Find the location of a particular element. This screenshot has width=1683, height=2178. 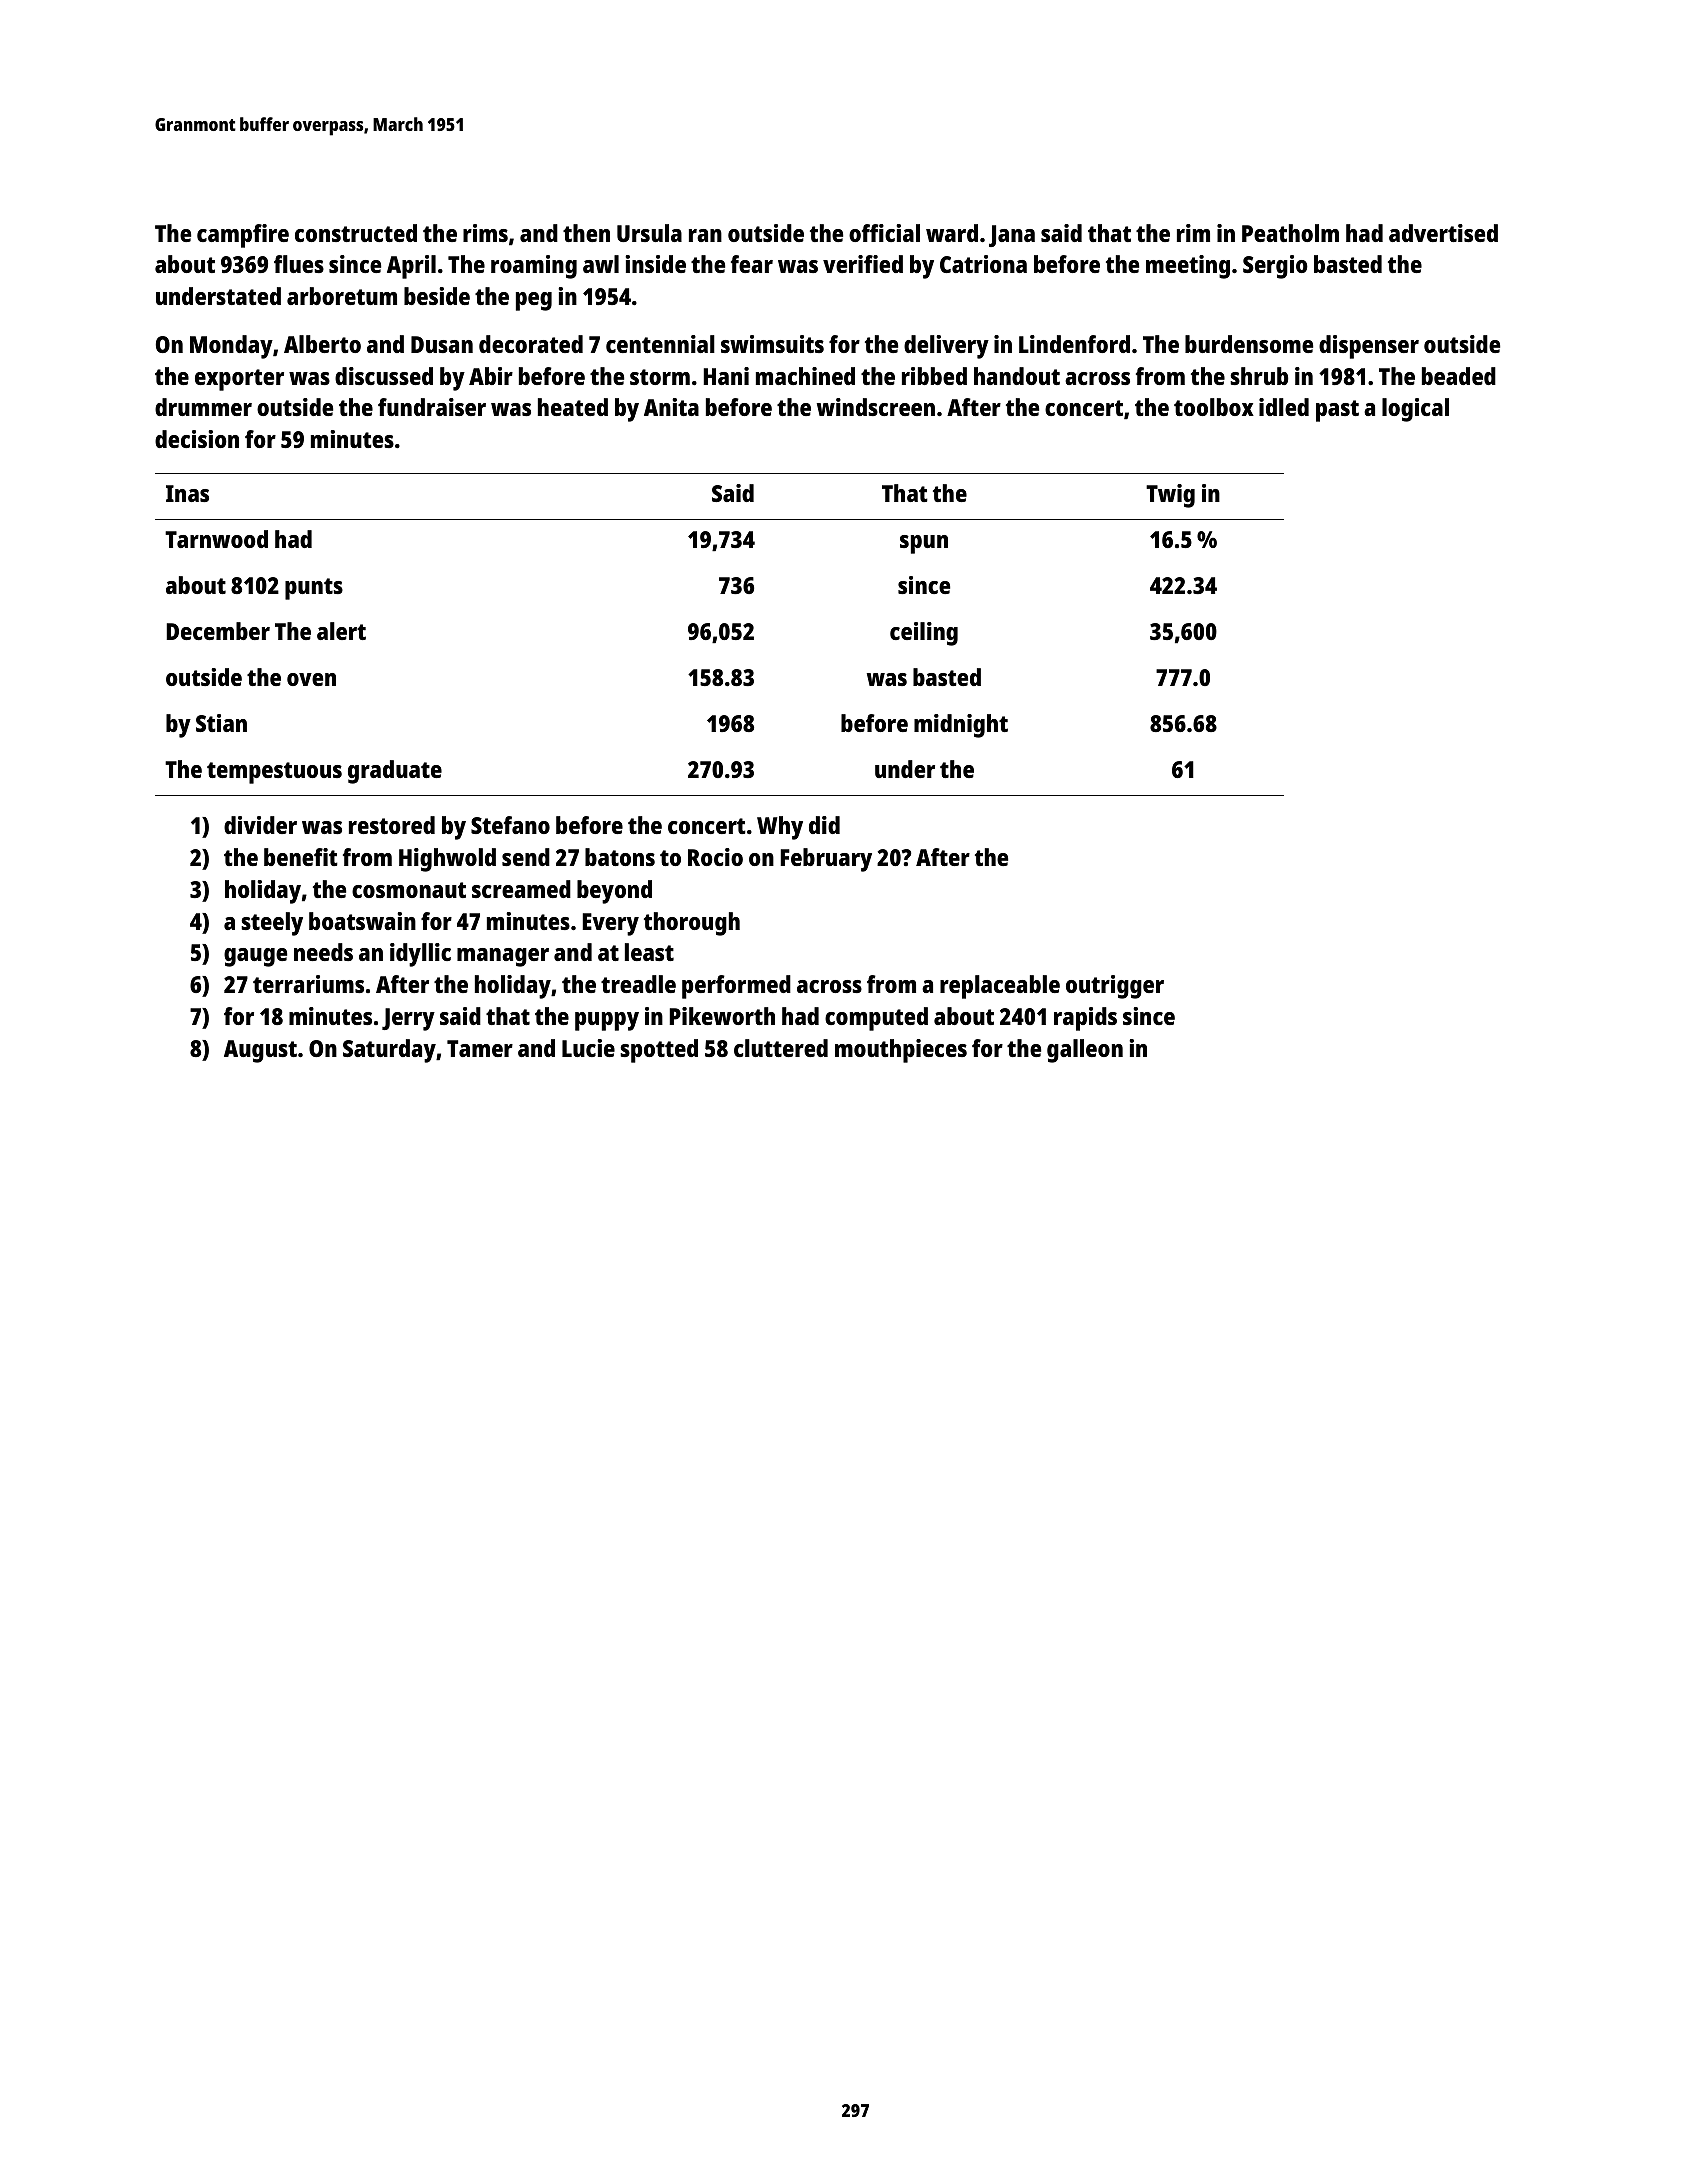

graduate is located at coordinates (395, 772).
